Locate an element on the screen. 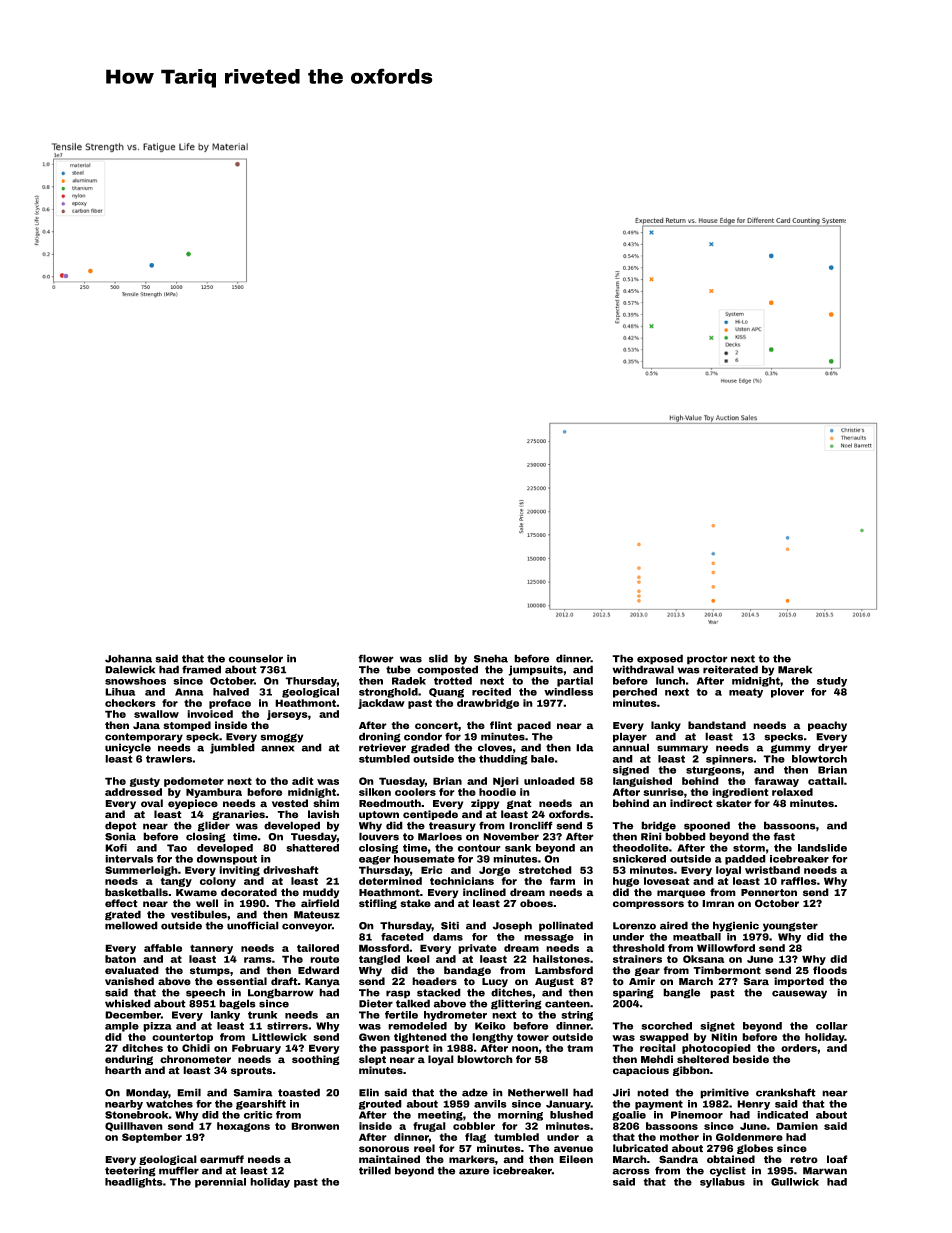 This screenshot has height=1233, width=952. Pennerton is located at coordinates (769, 893).
